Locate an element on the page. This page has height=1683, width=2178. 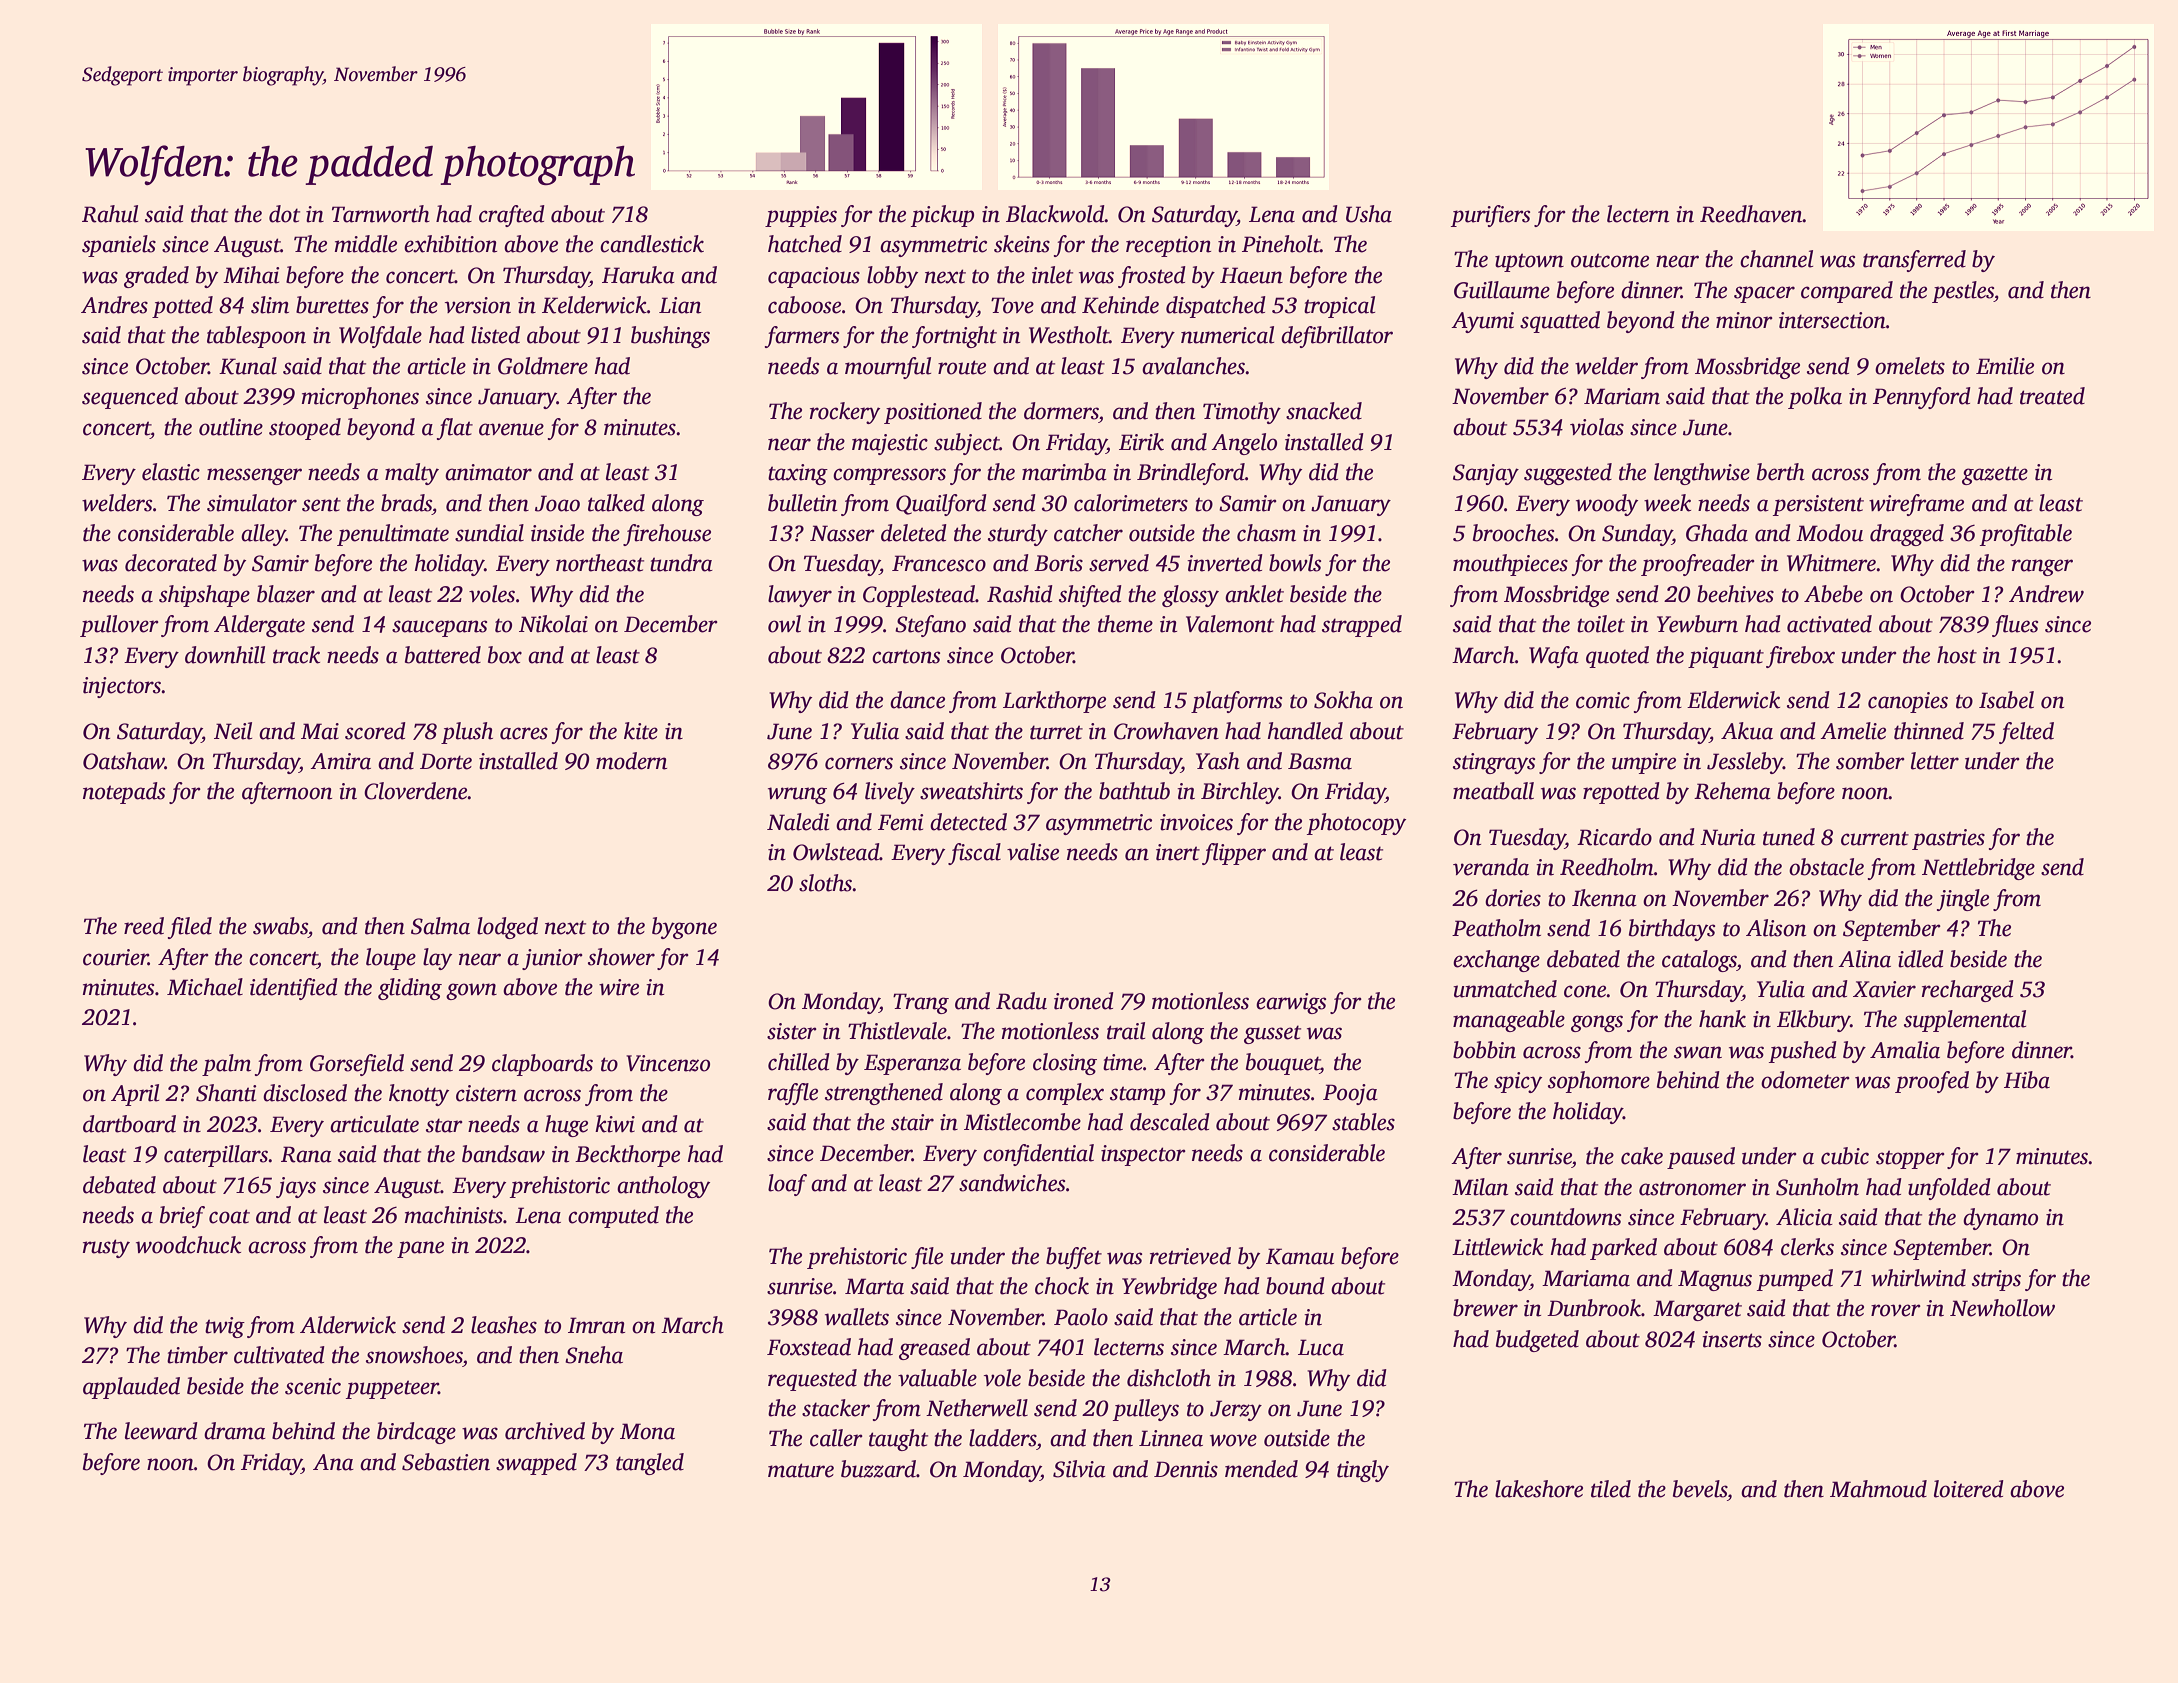
loitered is located at coordinates (1969, 1489).
